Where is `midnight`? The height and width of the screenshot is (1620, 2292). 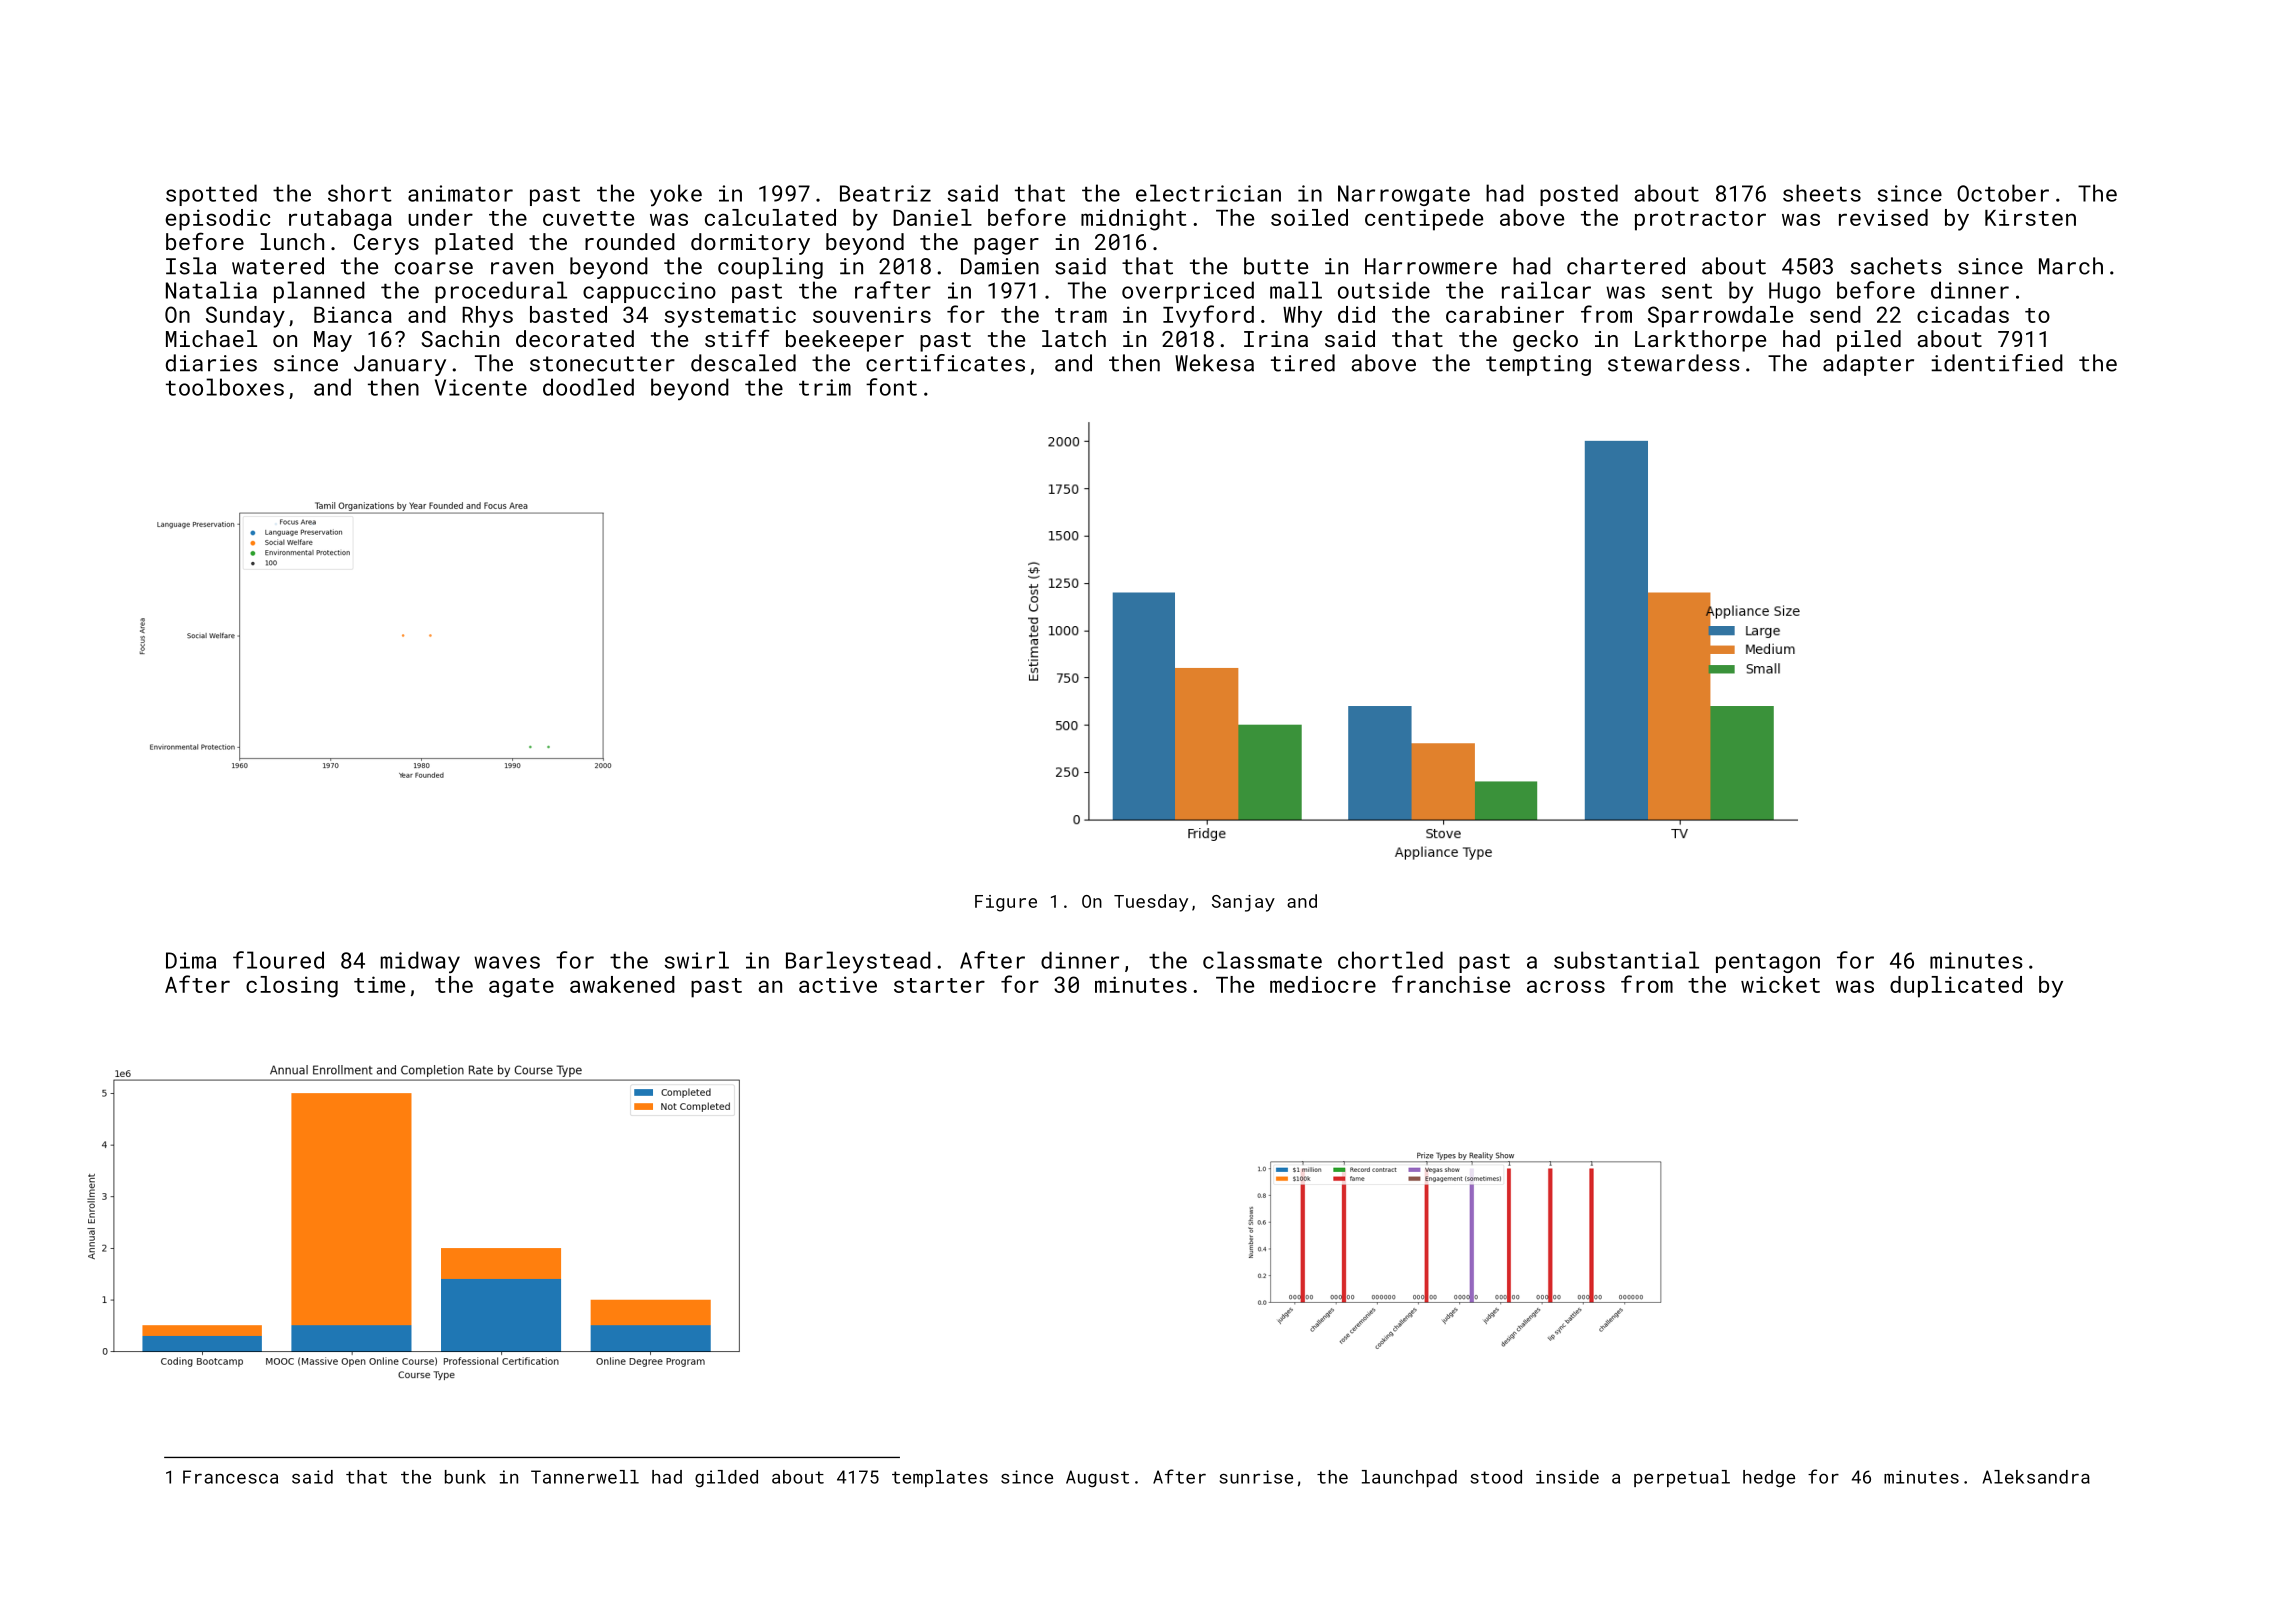
midnight is located at coordinates (1134, 220).
